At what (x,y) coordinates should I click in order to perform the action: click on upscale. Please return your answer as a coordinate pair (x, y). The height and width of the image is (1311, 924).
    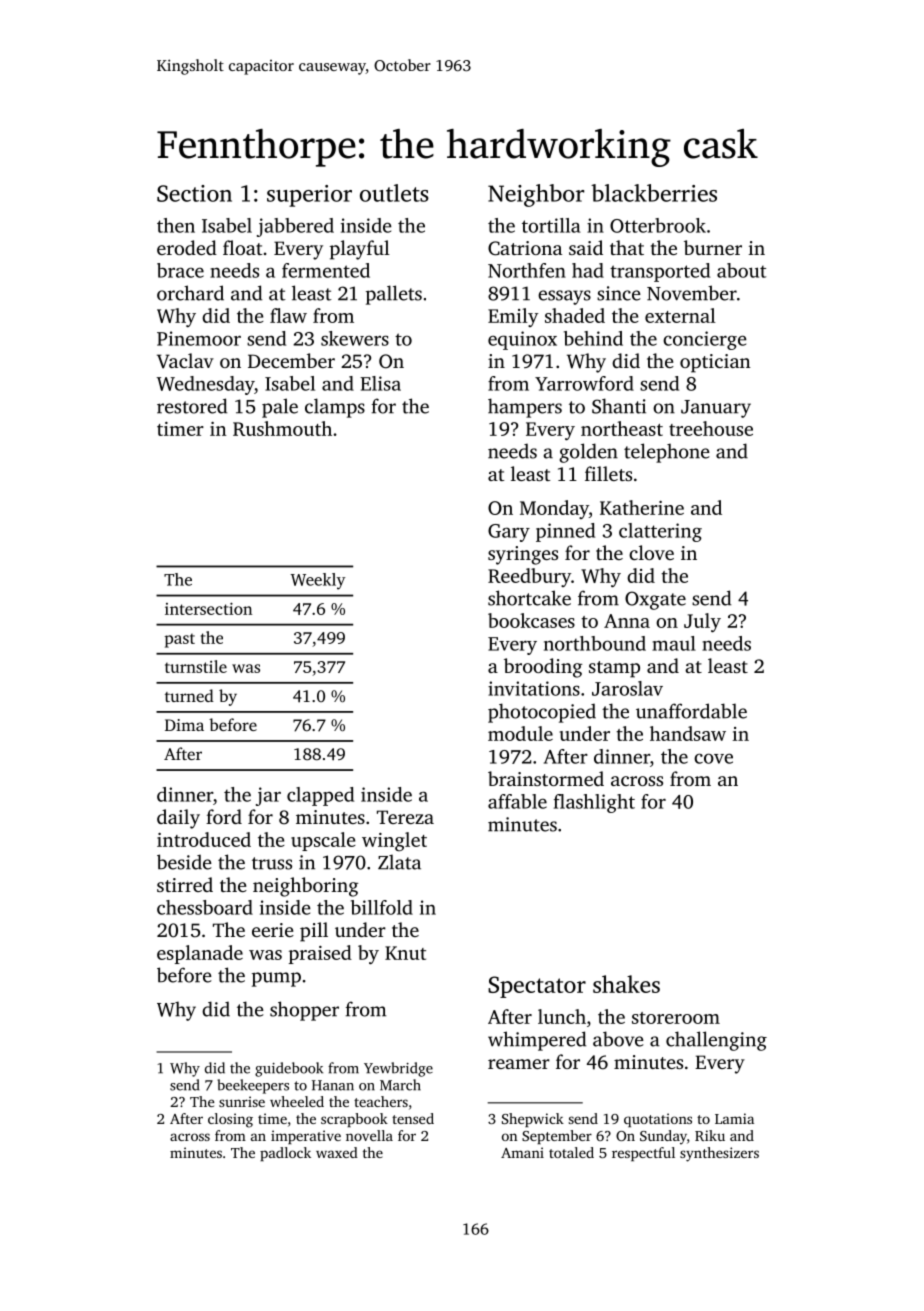
    Looking at the image, I should click on (323, 841).
